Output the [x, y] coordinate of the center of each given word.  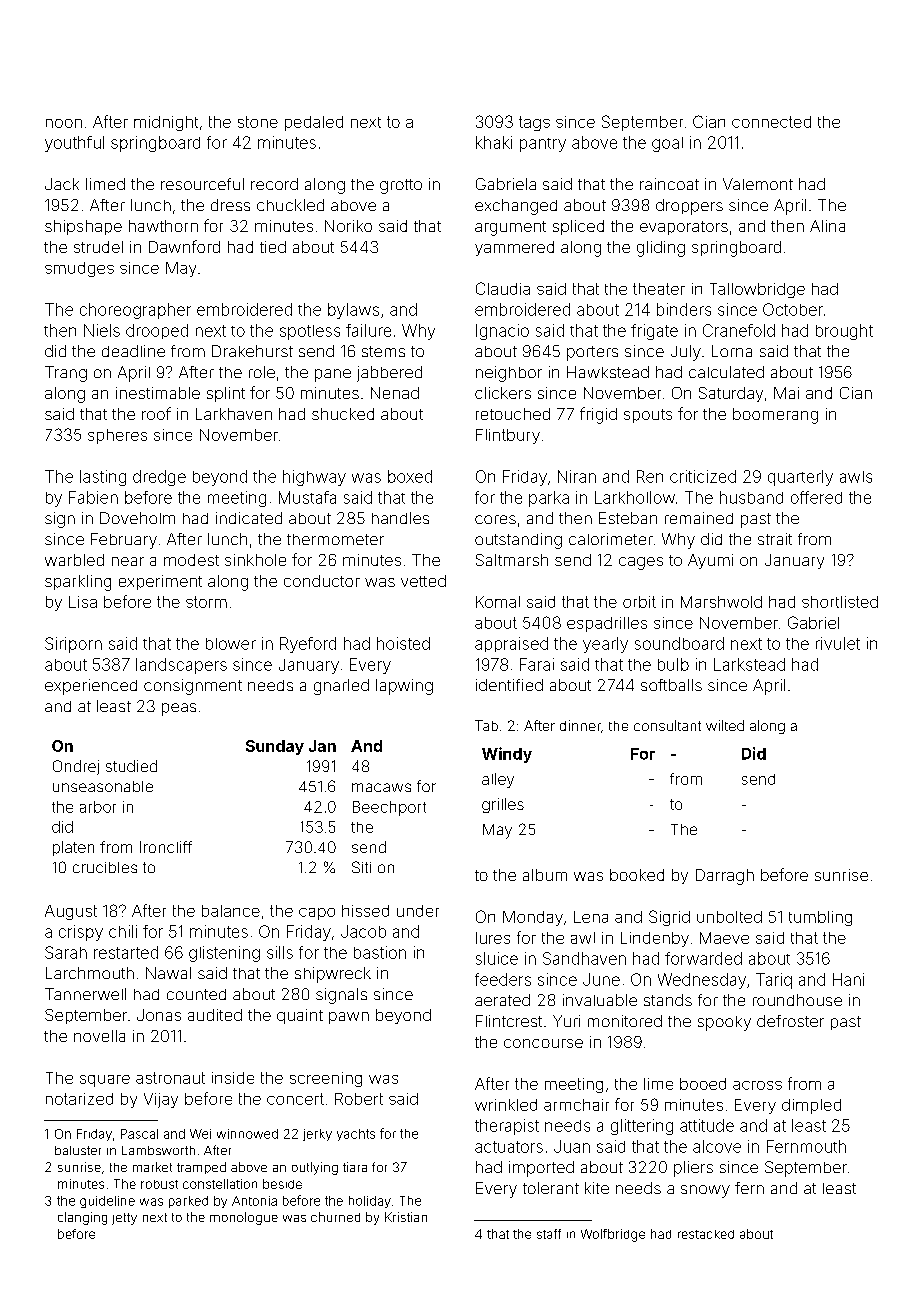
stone [258, 122]
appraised [511, 644]
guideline [107, 1202]
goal [667, 144]
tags [534, 123]
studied [131, 766]
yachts [356, 1135]
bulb [673, 664]
